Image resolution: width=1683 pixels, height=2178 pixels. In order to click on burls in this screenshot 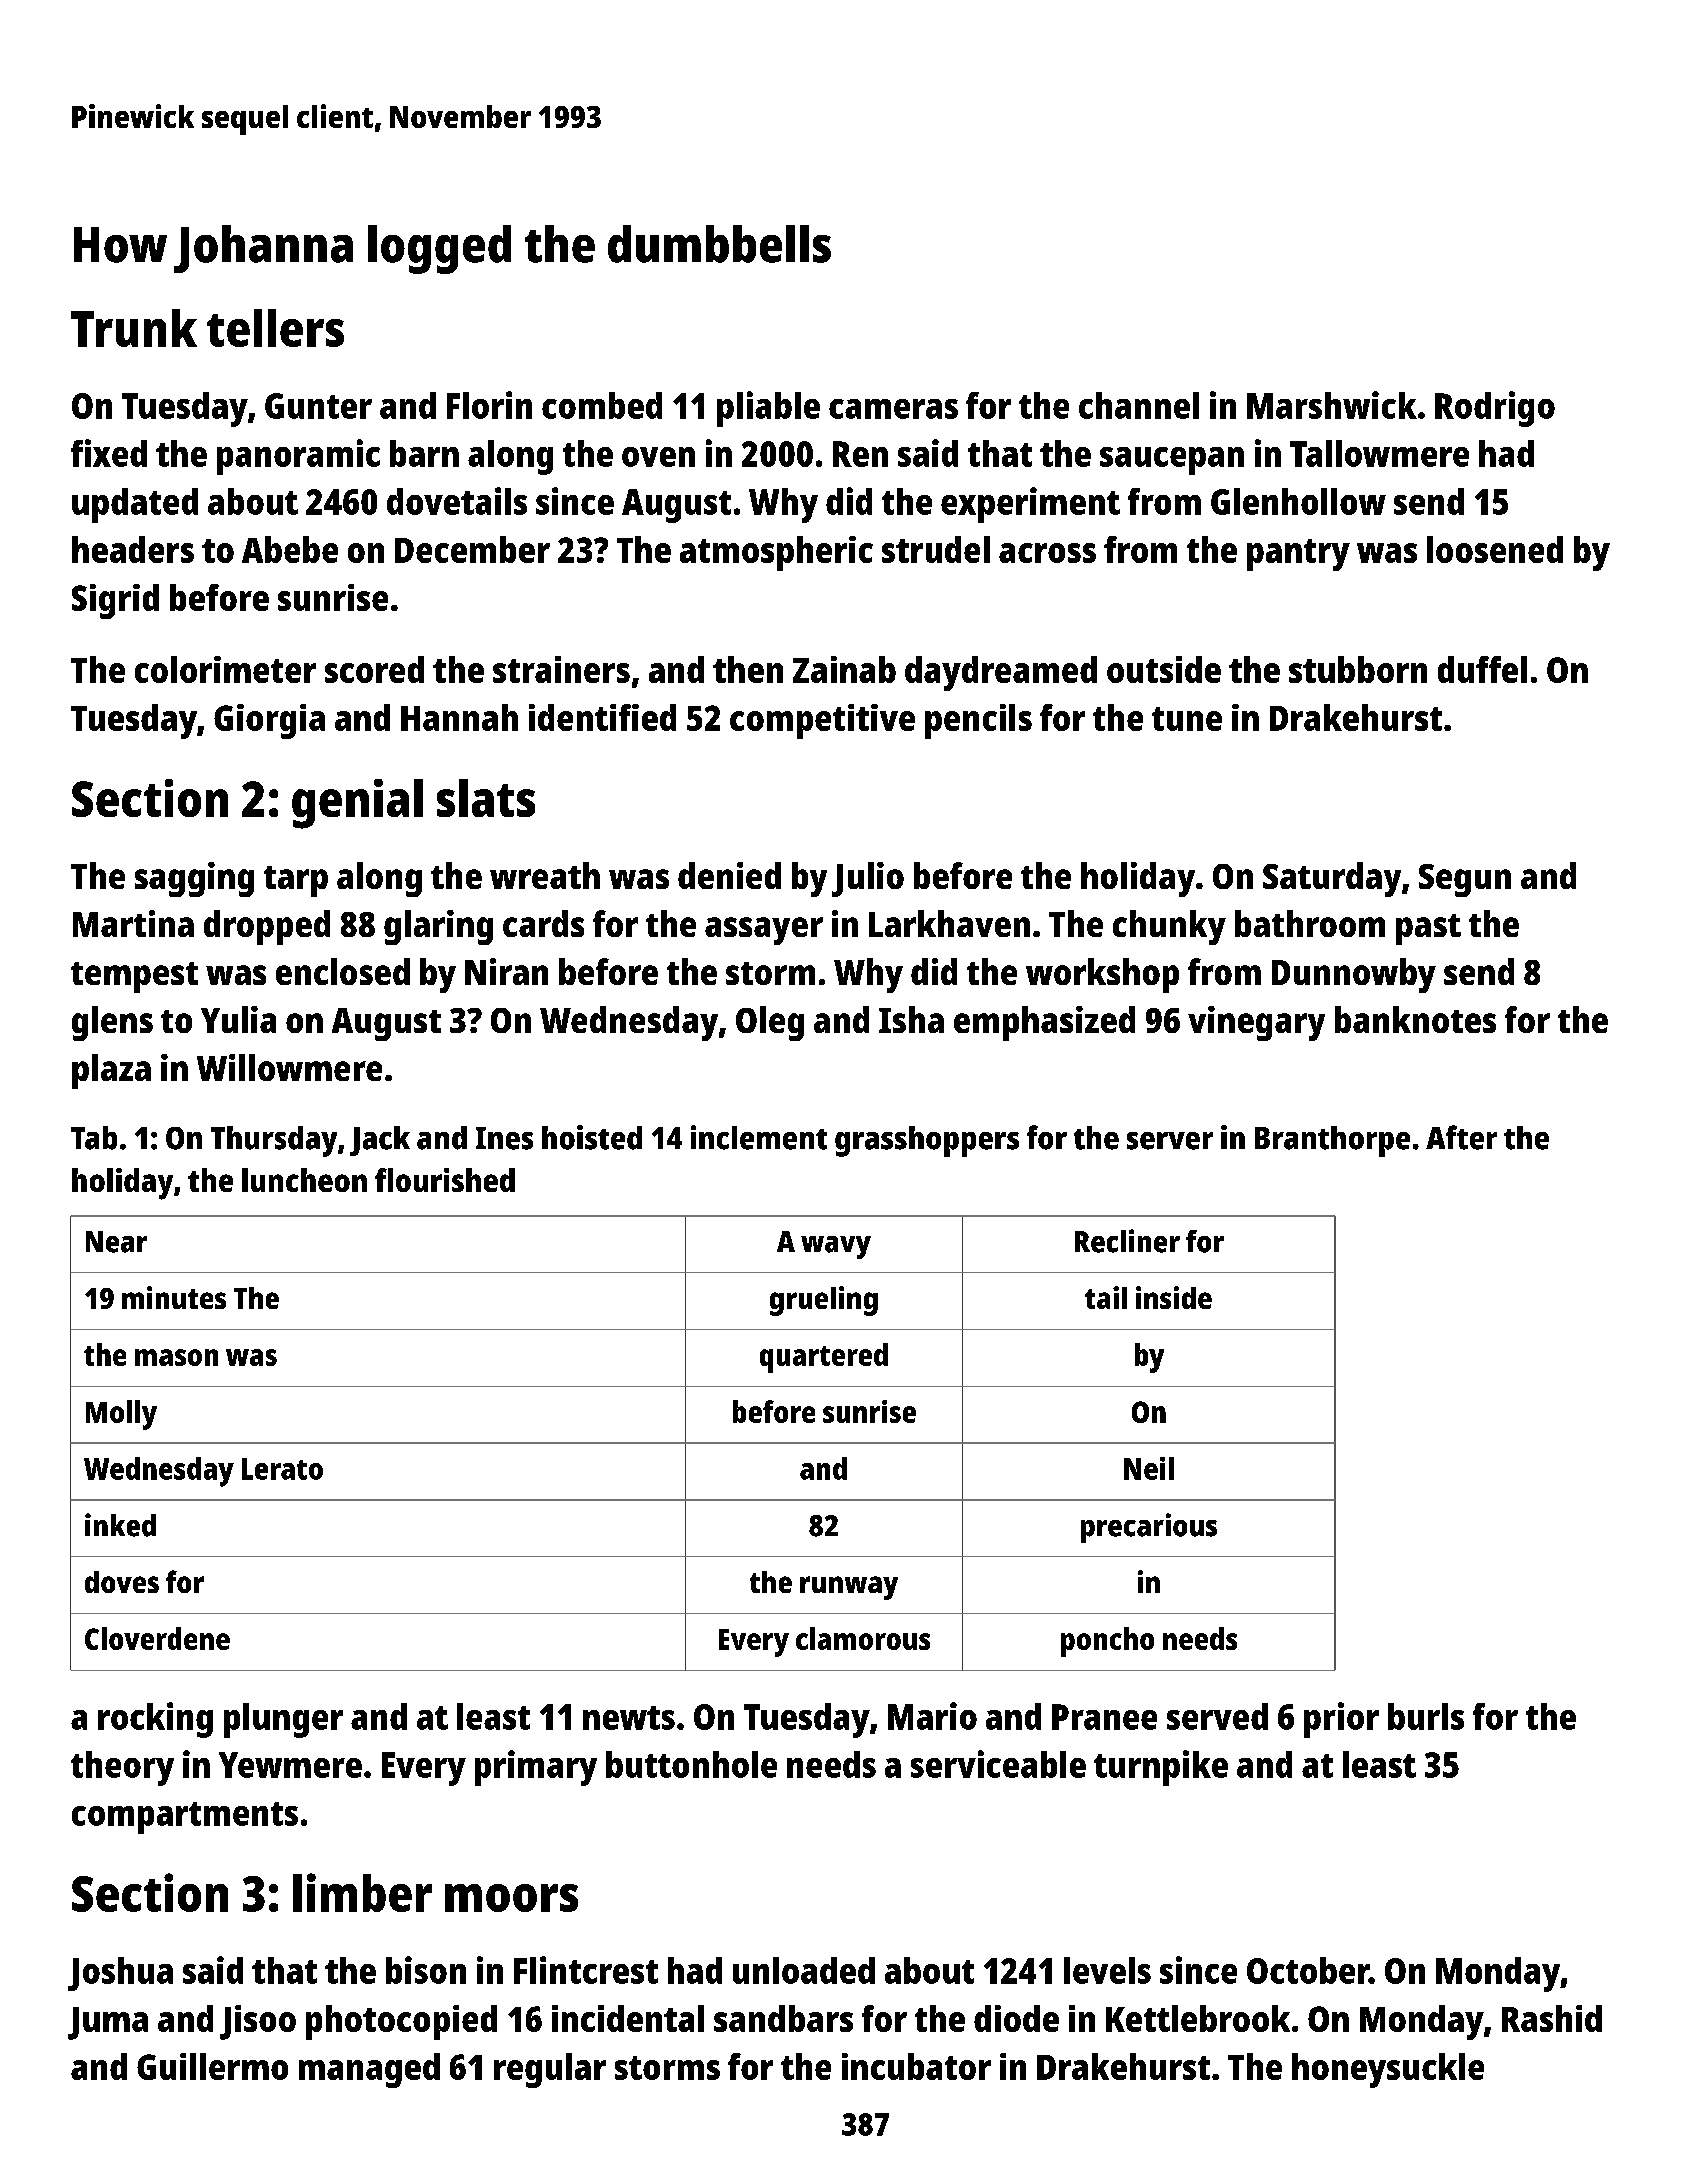, I will do `click(1426, 1716)`.
